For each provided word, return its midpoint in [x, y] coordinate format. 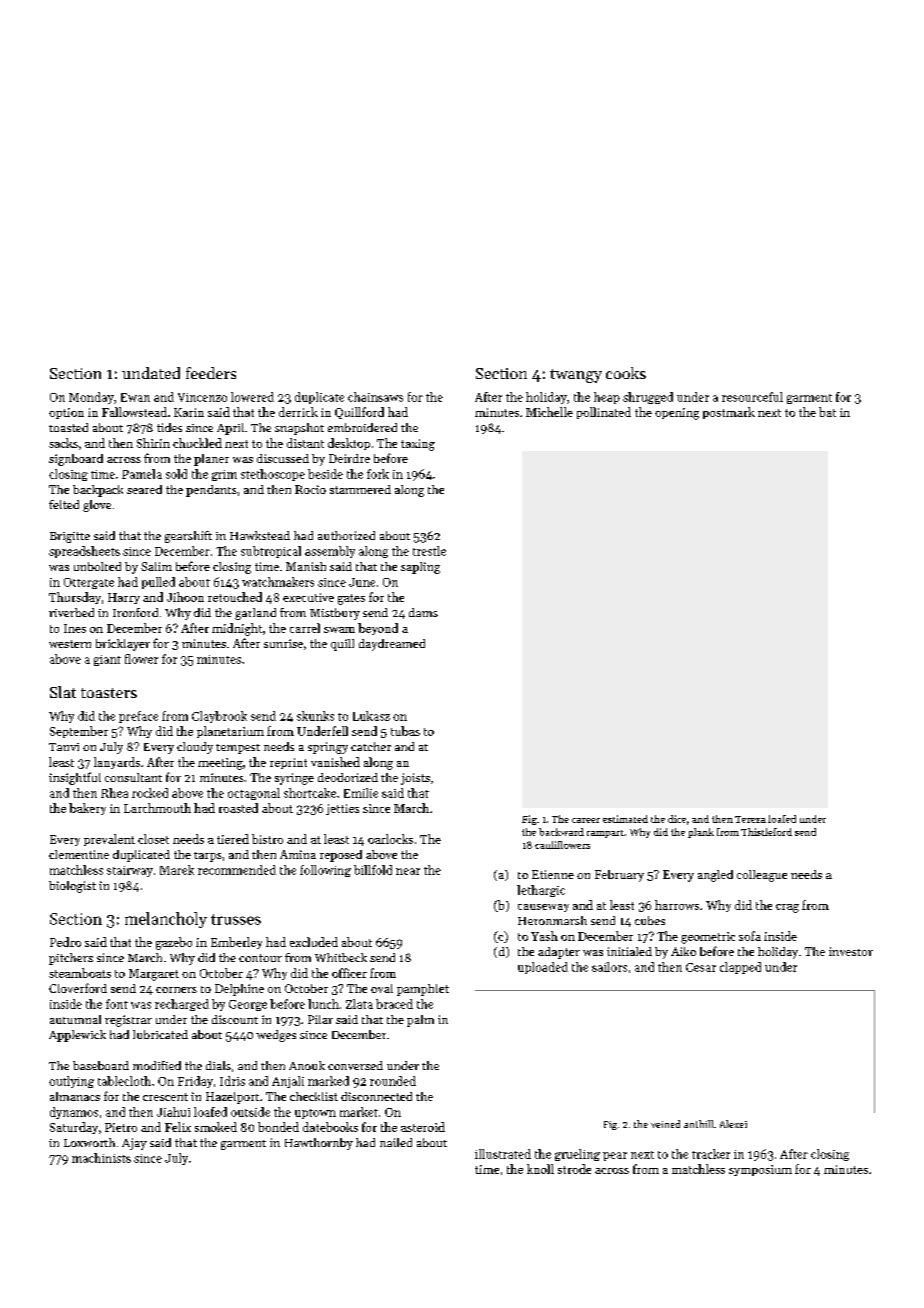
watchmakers [278, 582]
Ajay [134, 1144]
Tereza [750, 819]
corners [176, 990]
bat [827, 412]
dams [423, 612]
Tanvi [64, 747]
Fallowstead [134, 412]
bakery [87, 809]
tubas [405, 731]
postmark [729, 413]
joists [415, 779]
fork [378, 474]
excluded [314, 942]
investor [851, 951]
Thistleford [766, 832]
